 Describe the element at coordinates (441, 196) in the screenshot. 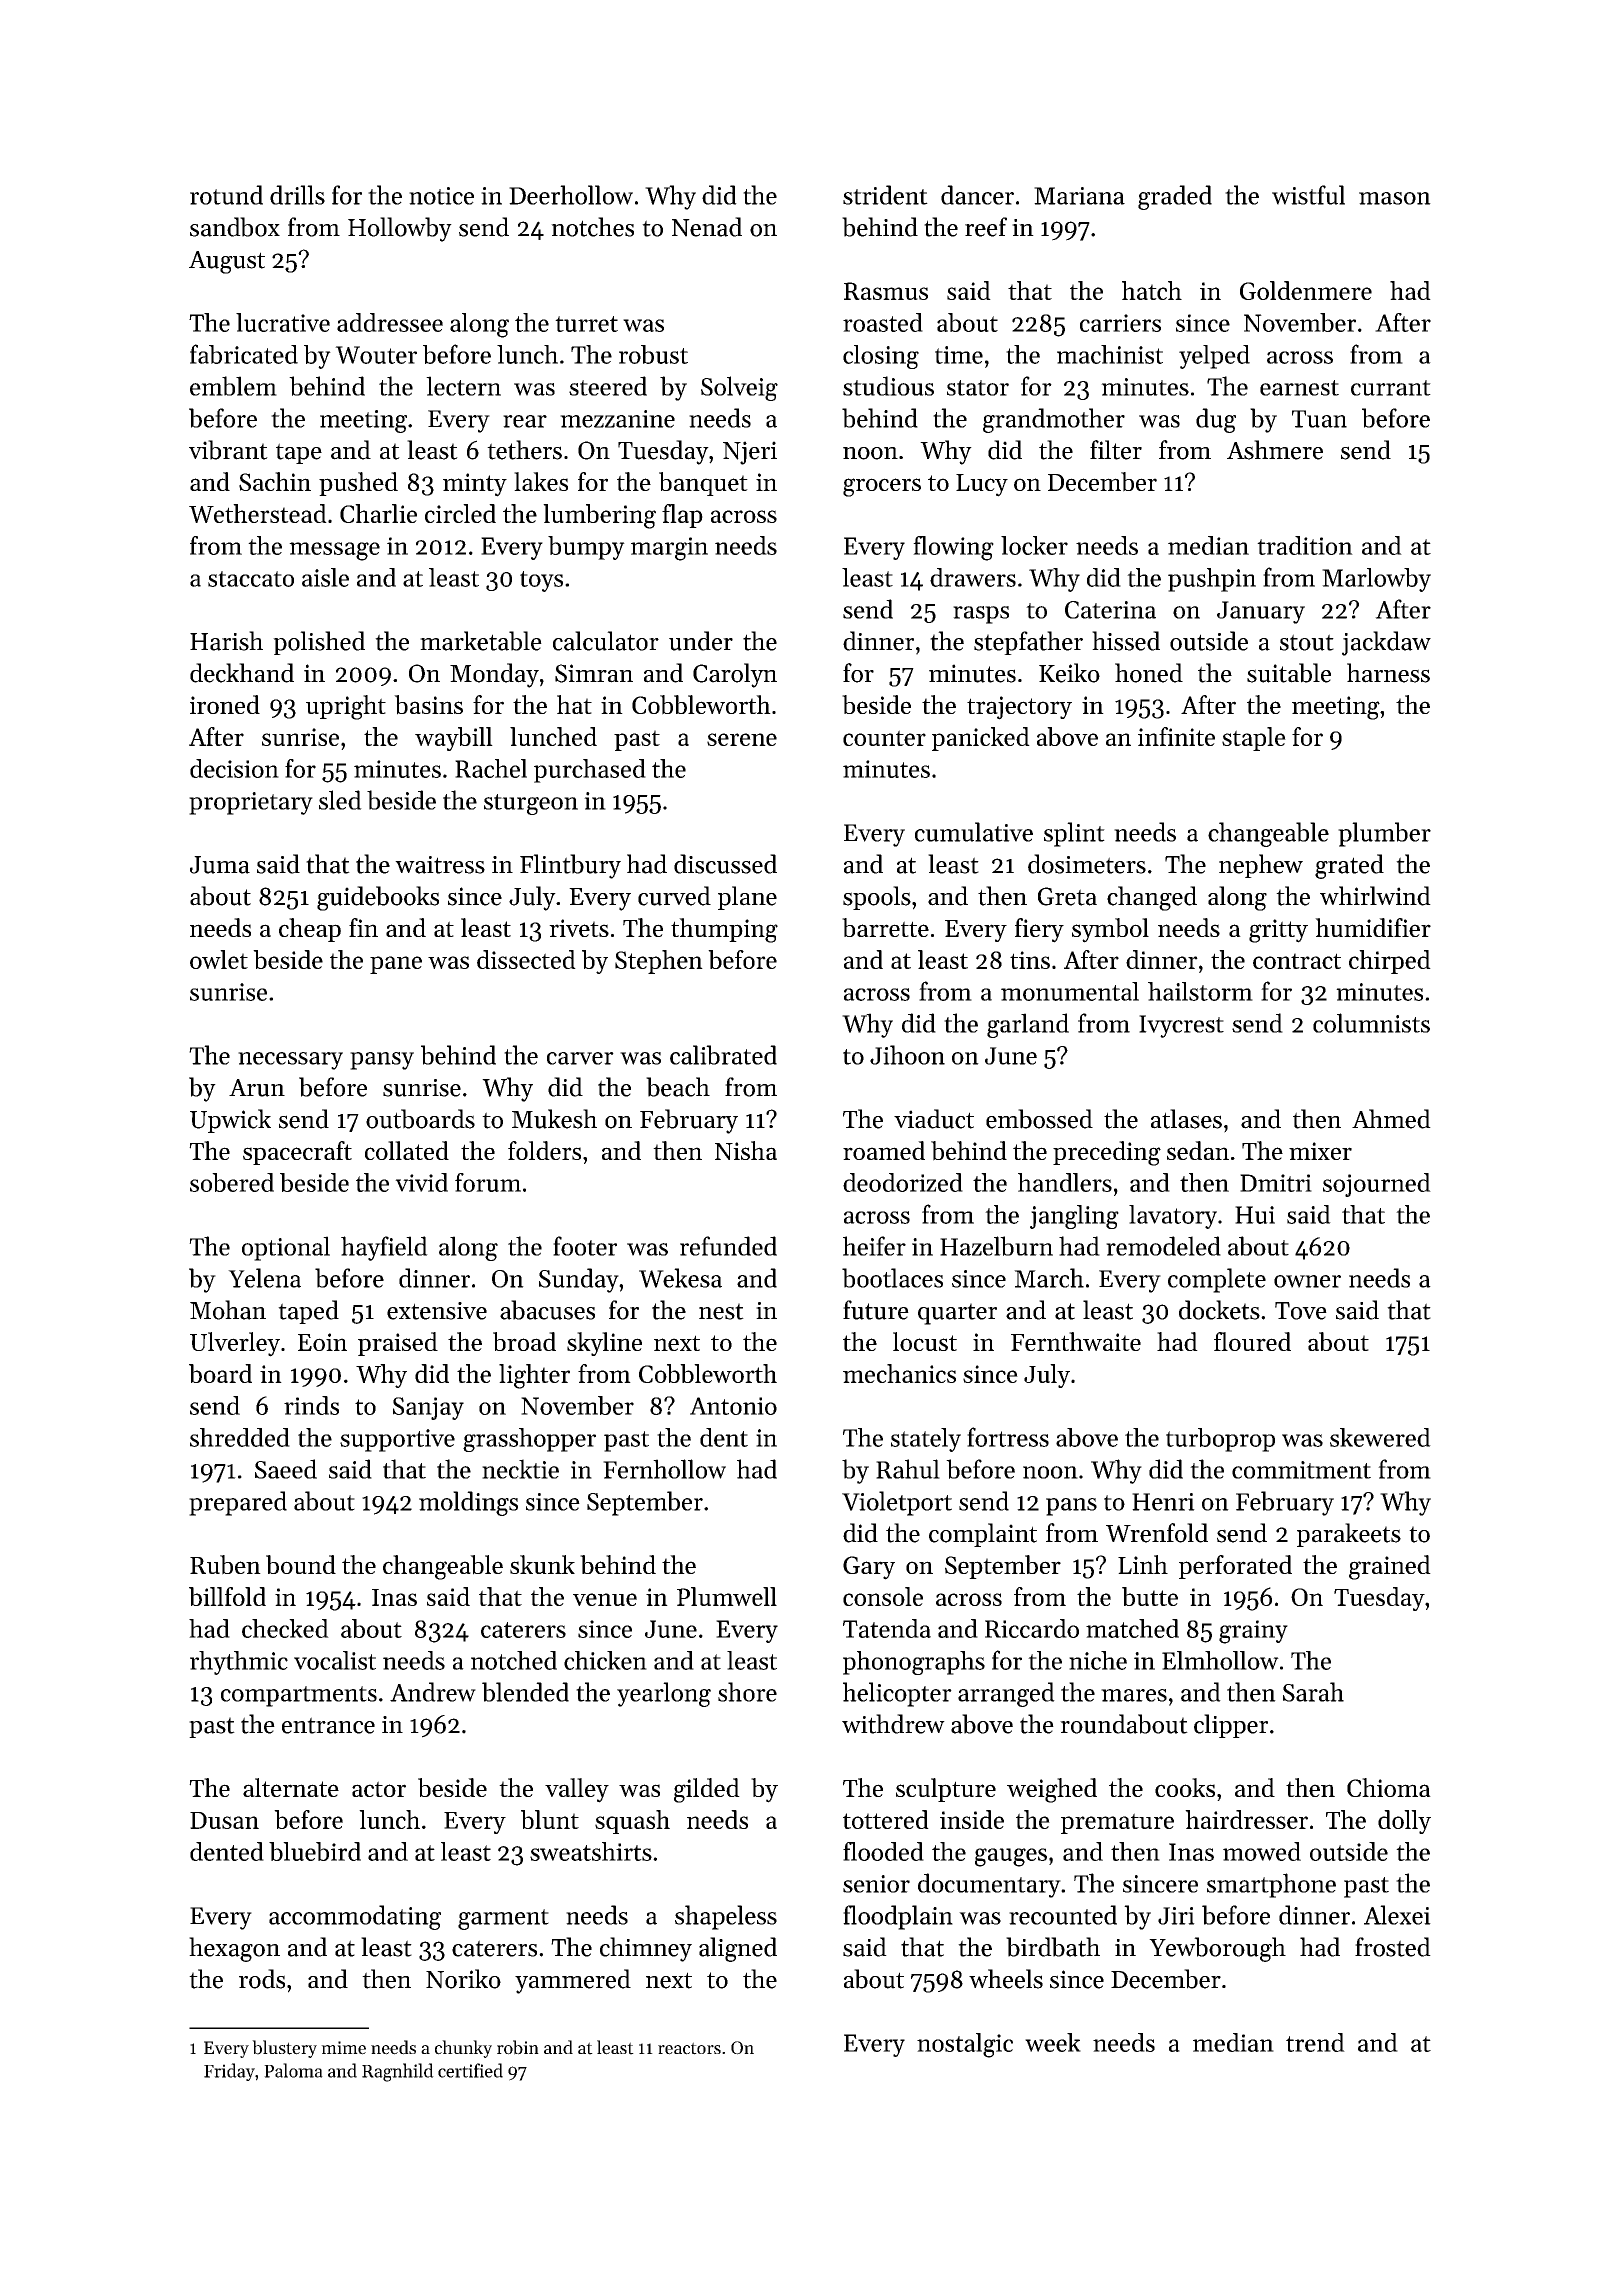

I see `notice` at that location.
